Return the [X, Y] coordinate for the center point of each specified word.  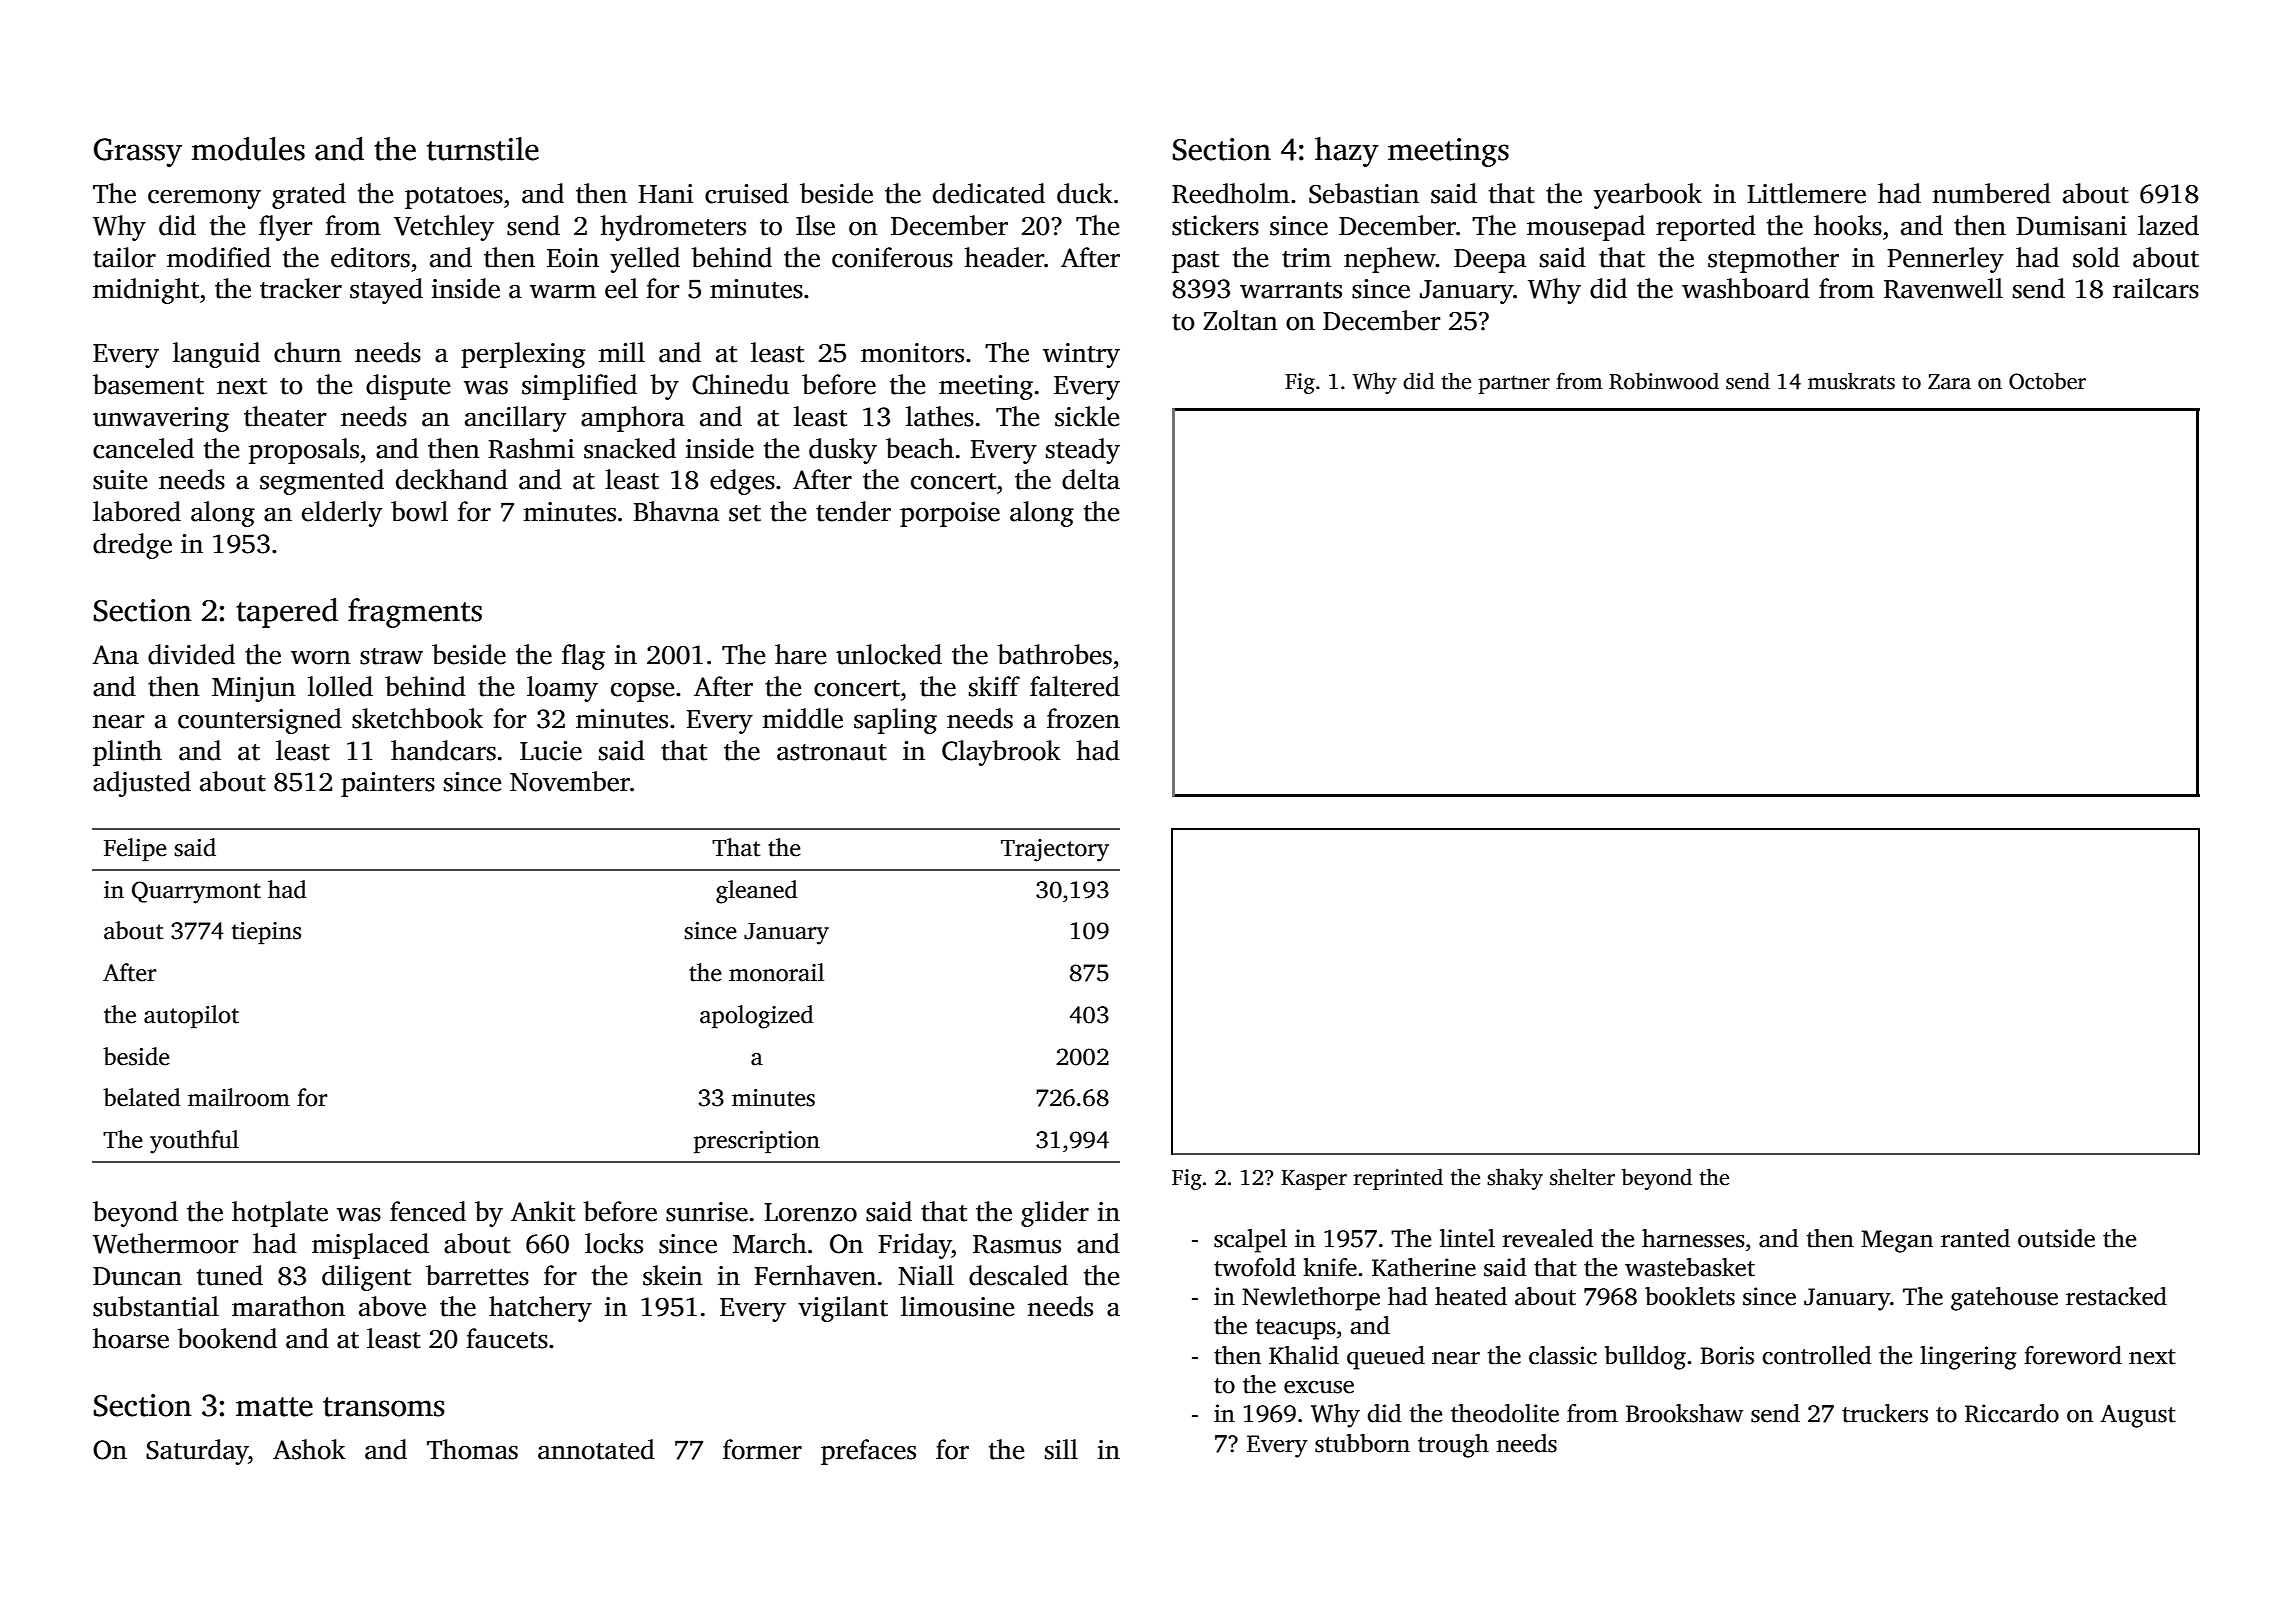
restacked [2116, 1296]
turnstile [483, 149]
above [392, 1306]
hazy [1347, 152]
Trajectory [1055, 850]
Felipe [135, 850]
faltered [1075, 686]
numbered [1992, 193]
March [770, 1243]
